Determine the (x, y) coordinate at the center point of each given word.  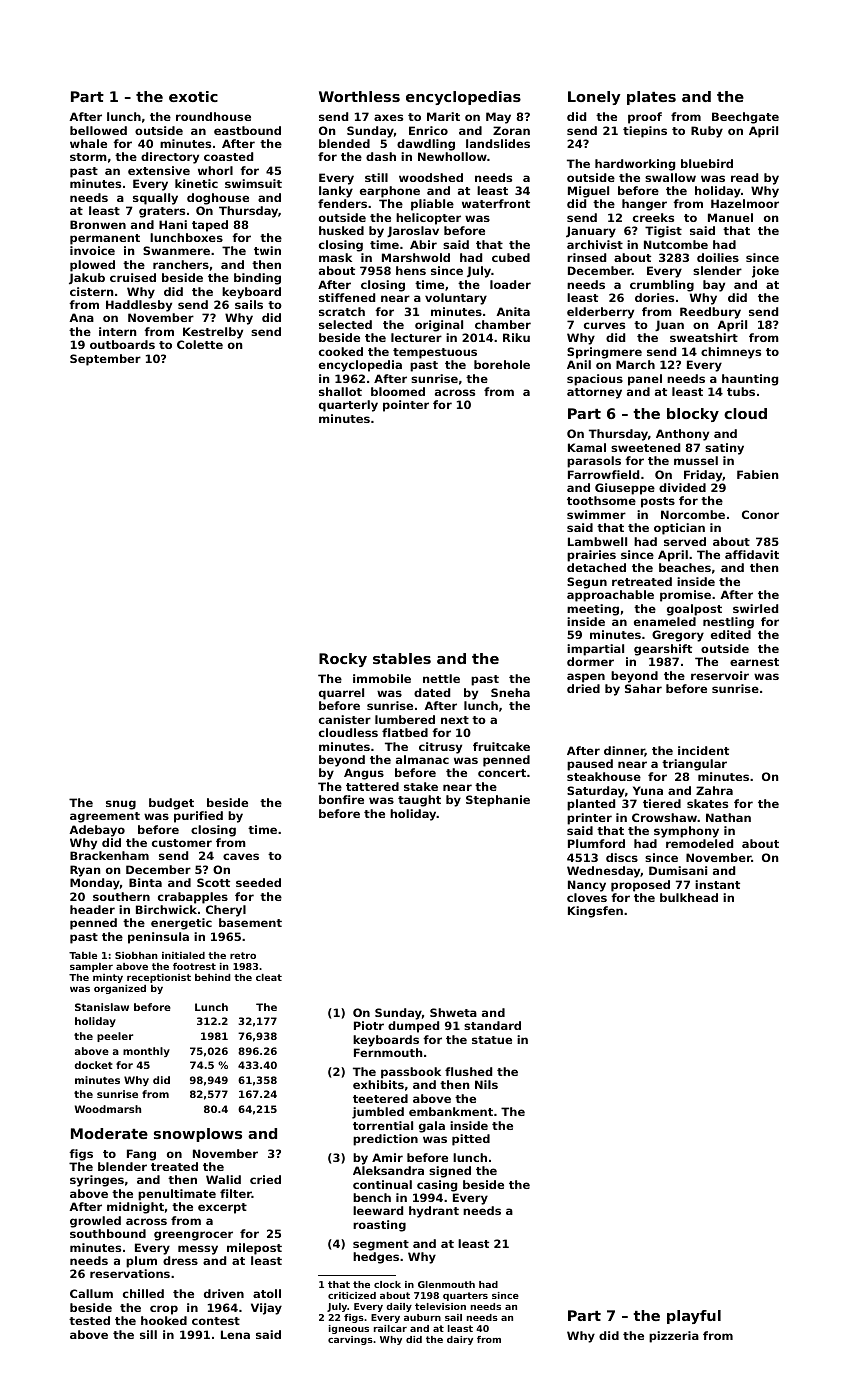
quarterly (348, 406)
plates (651, 98)
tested (89, 1320)
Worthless (359, 96)
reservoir (720, 675)
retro (243, 955)
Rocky (343, 660)
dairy (460, 1340)
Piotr (369, 1025)
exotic (193, 96)
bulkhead (689, 897)
